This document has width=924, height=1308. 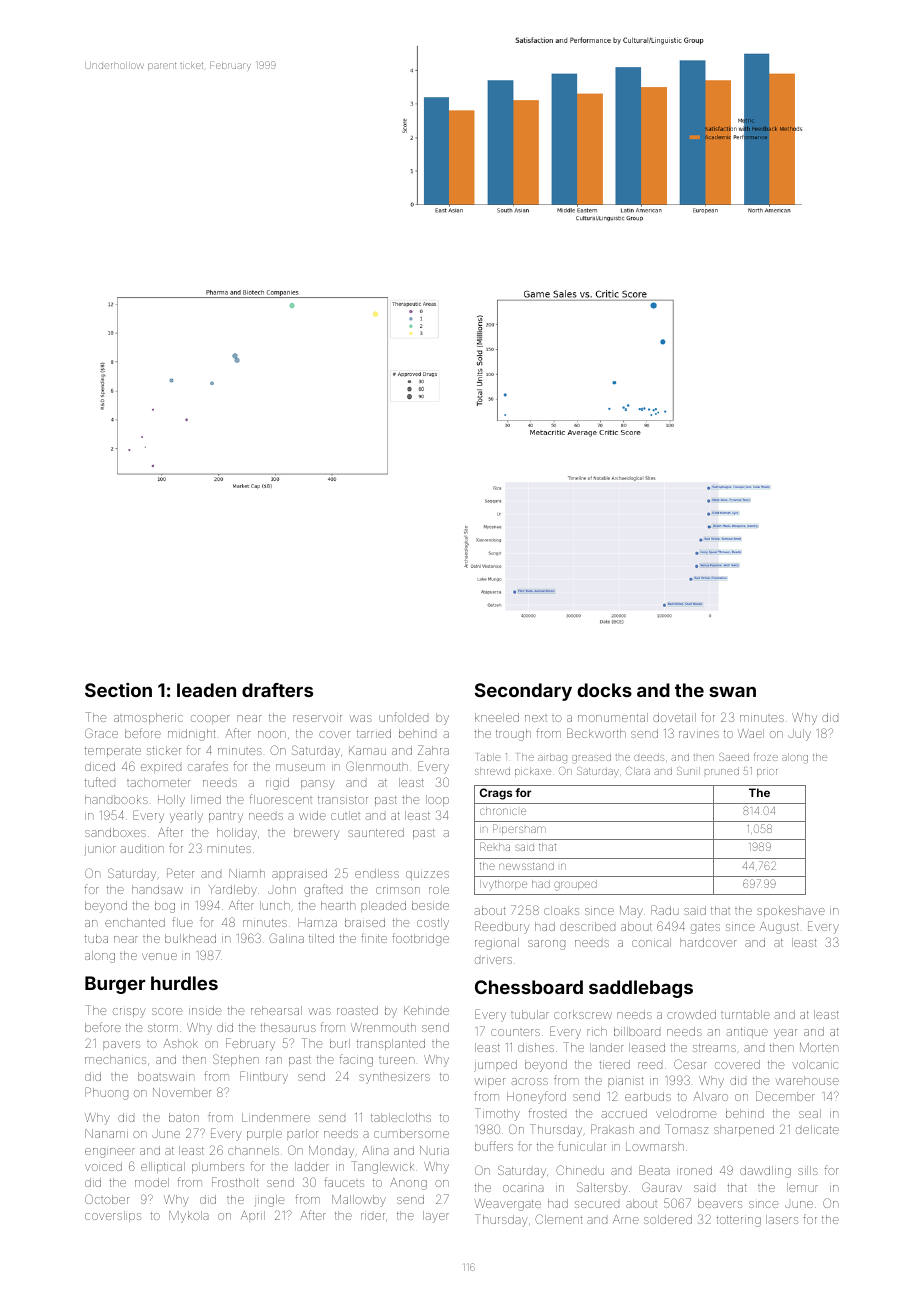 What do you see at coordinates (420, 939) in the document?
I see `footbridge` at bounding box center [420, 939].
